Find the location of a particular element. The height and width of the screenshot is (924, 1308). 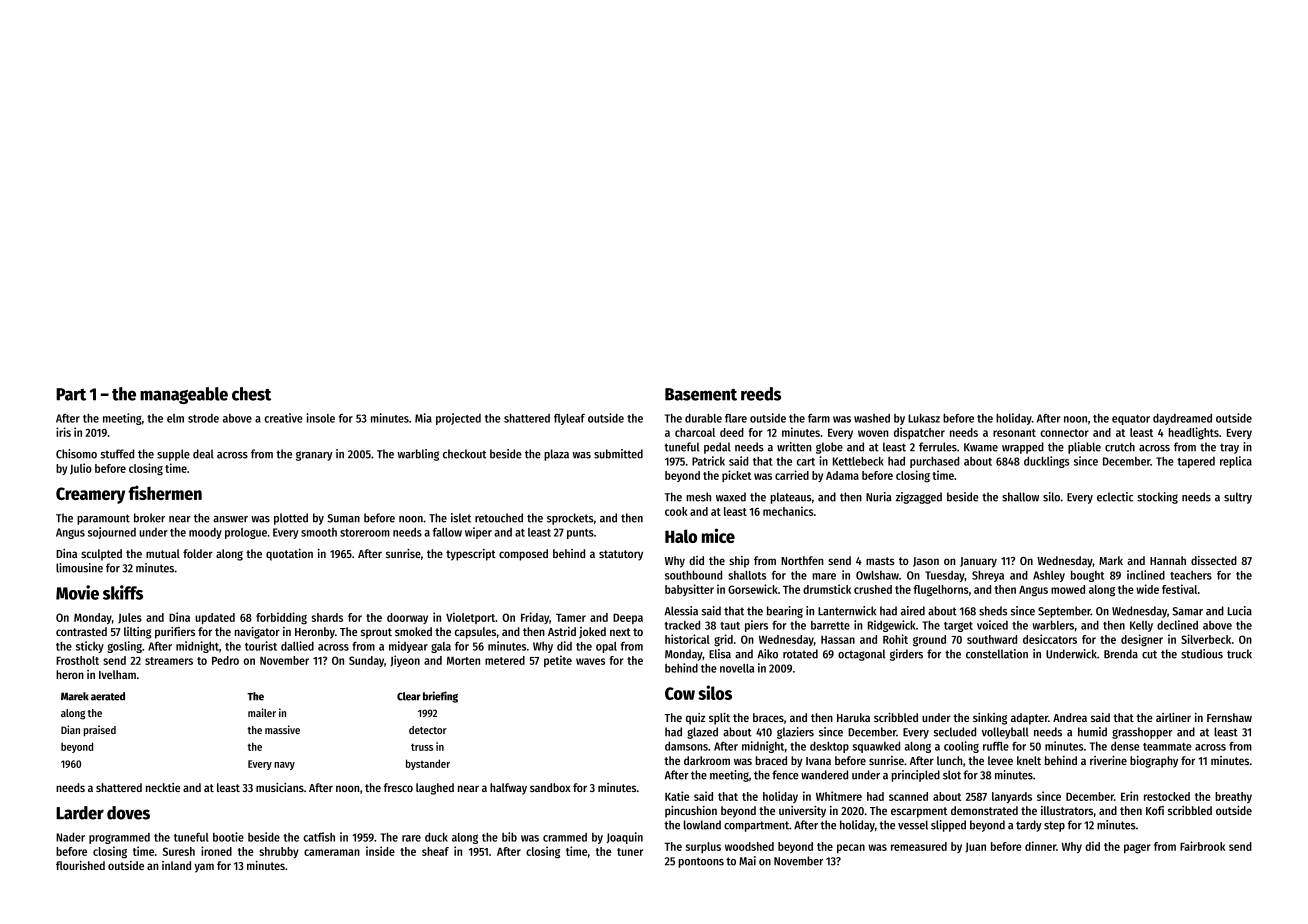

mutual is located at coordinates (163, 553).
